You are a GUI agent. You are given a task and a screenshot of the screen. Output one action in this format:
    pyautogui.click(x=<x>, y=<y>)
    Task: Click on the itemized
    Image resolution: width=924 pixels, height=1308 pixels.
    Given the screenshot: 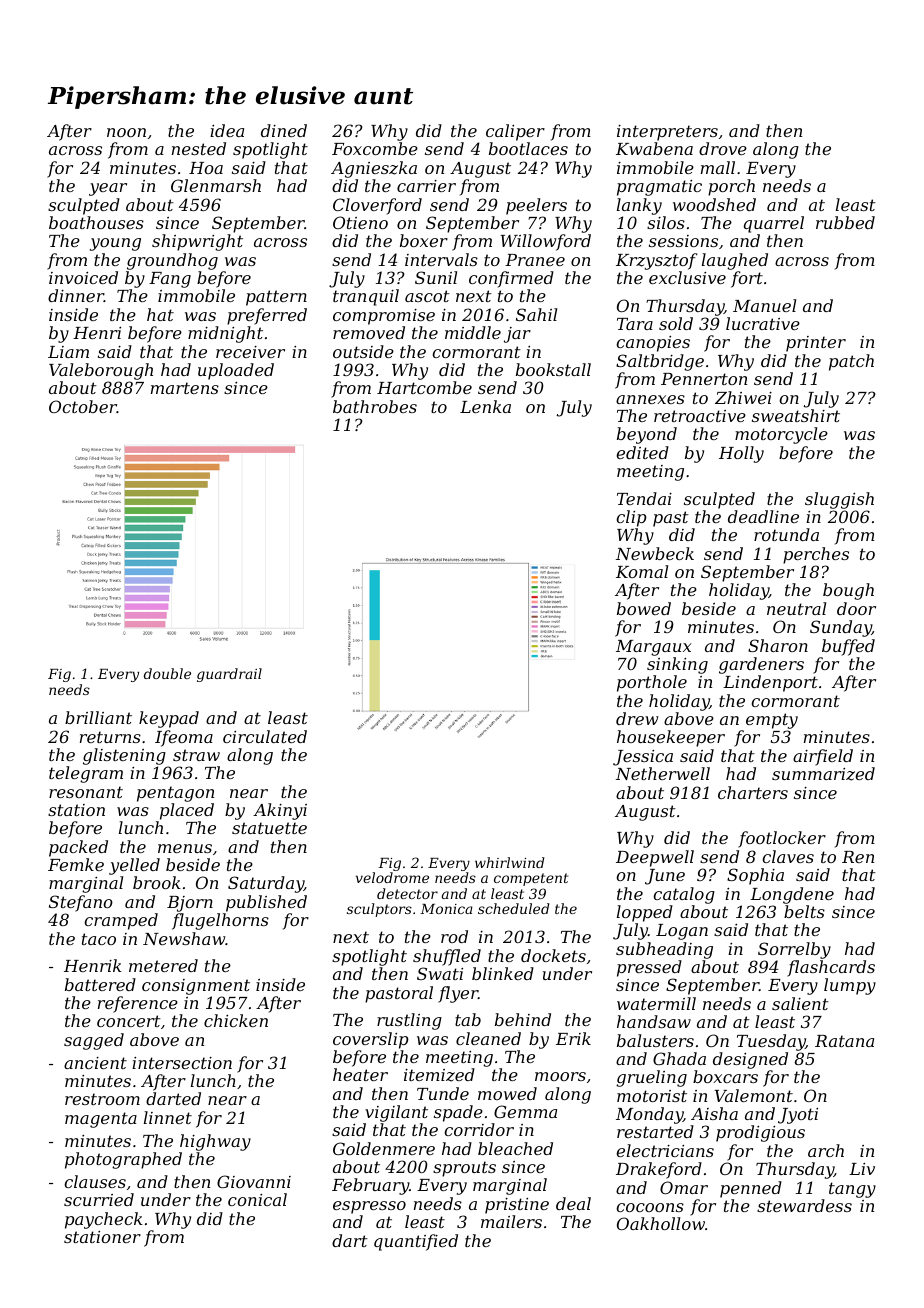 What is the action you would take?
    pyautogui.click(x=439, y=1075)
